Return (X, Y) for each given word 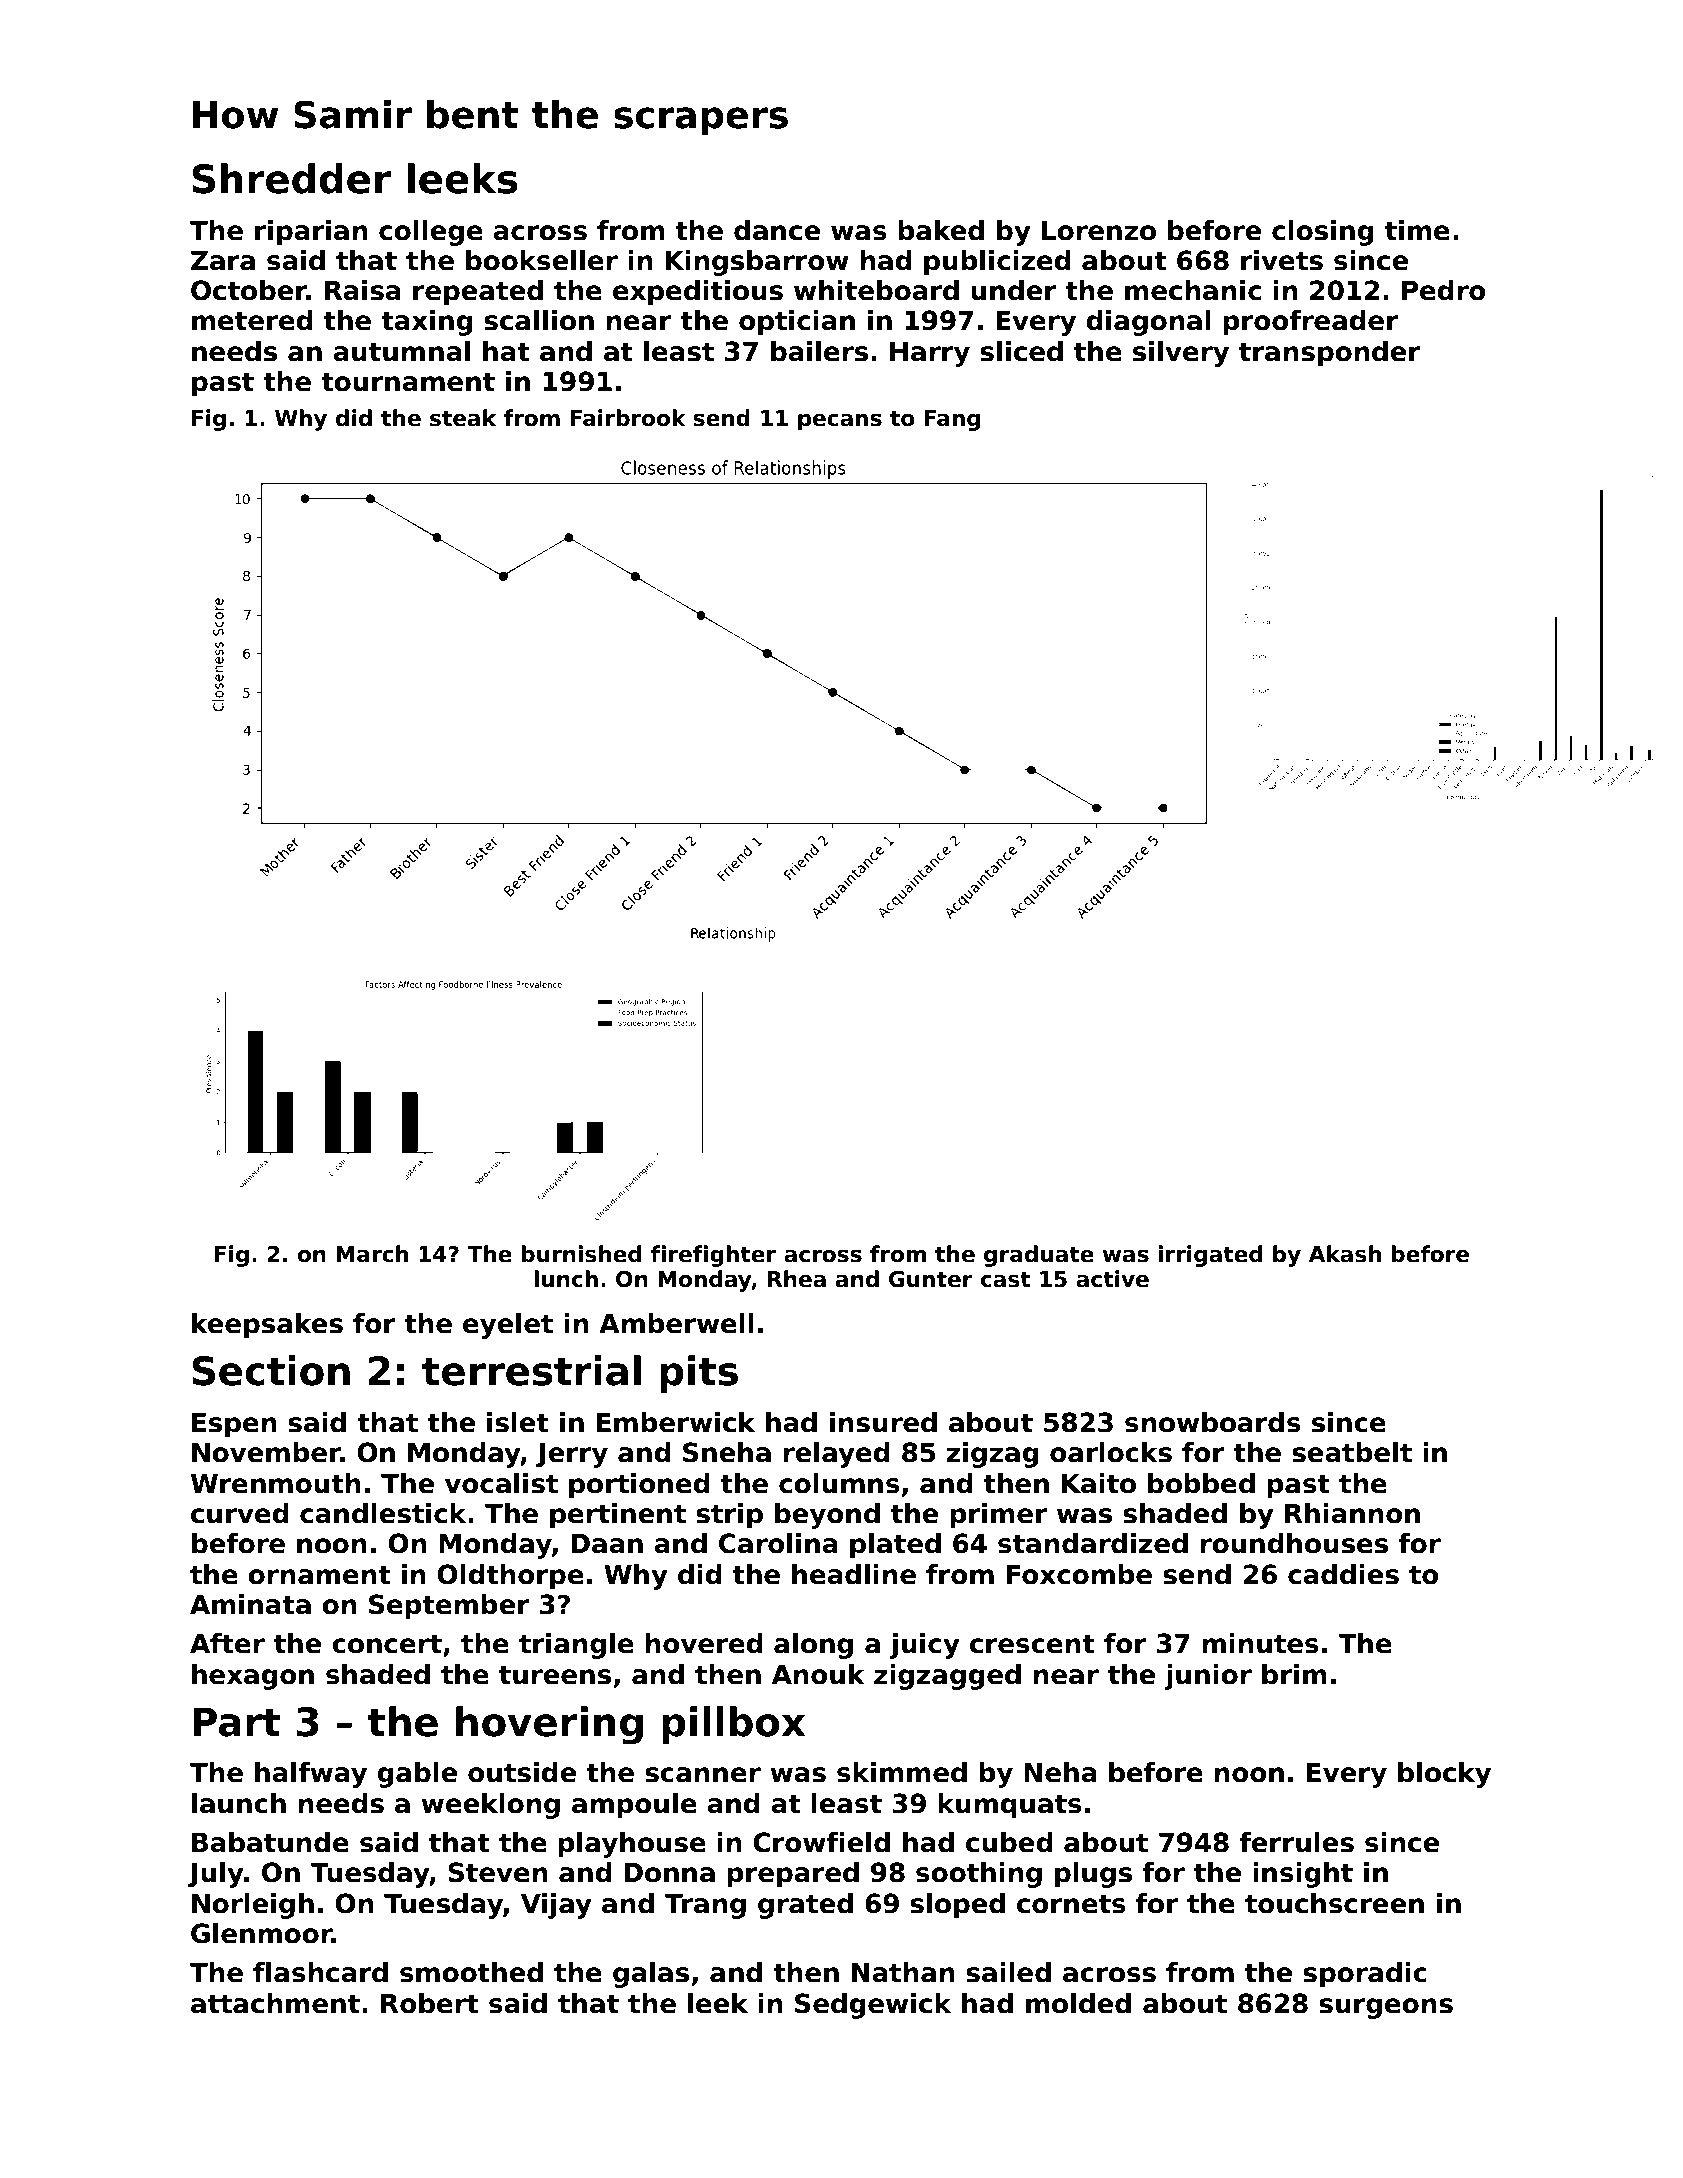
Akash (1345, 1254)
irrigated (1210, 1256)
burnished (581, 1254)
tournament (408, 382)
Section (271, 1370)
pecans (840, 422)
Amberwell (676, 1323)
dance (777, 230)
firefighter (713, 1256)
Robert (430, 2003)
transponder (1329, 354)
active (1112, 1279)
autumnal (401, 351)
